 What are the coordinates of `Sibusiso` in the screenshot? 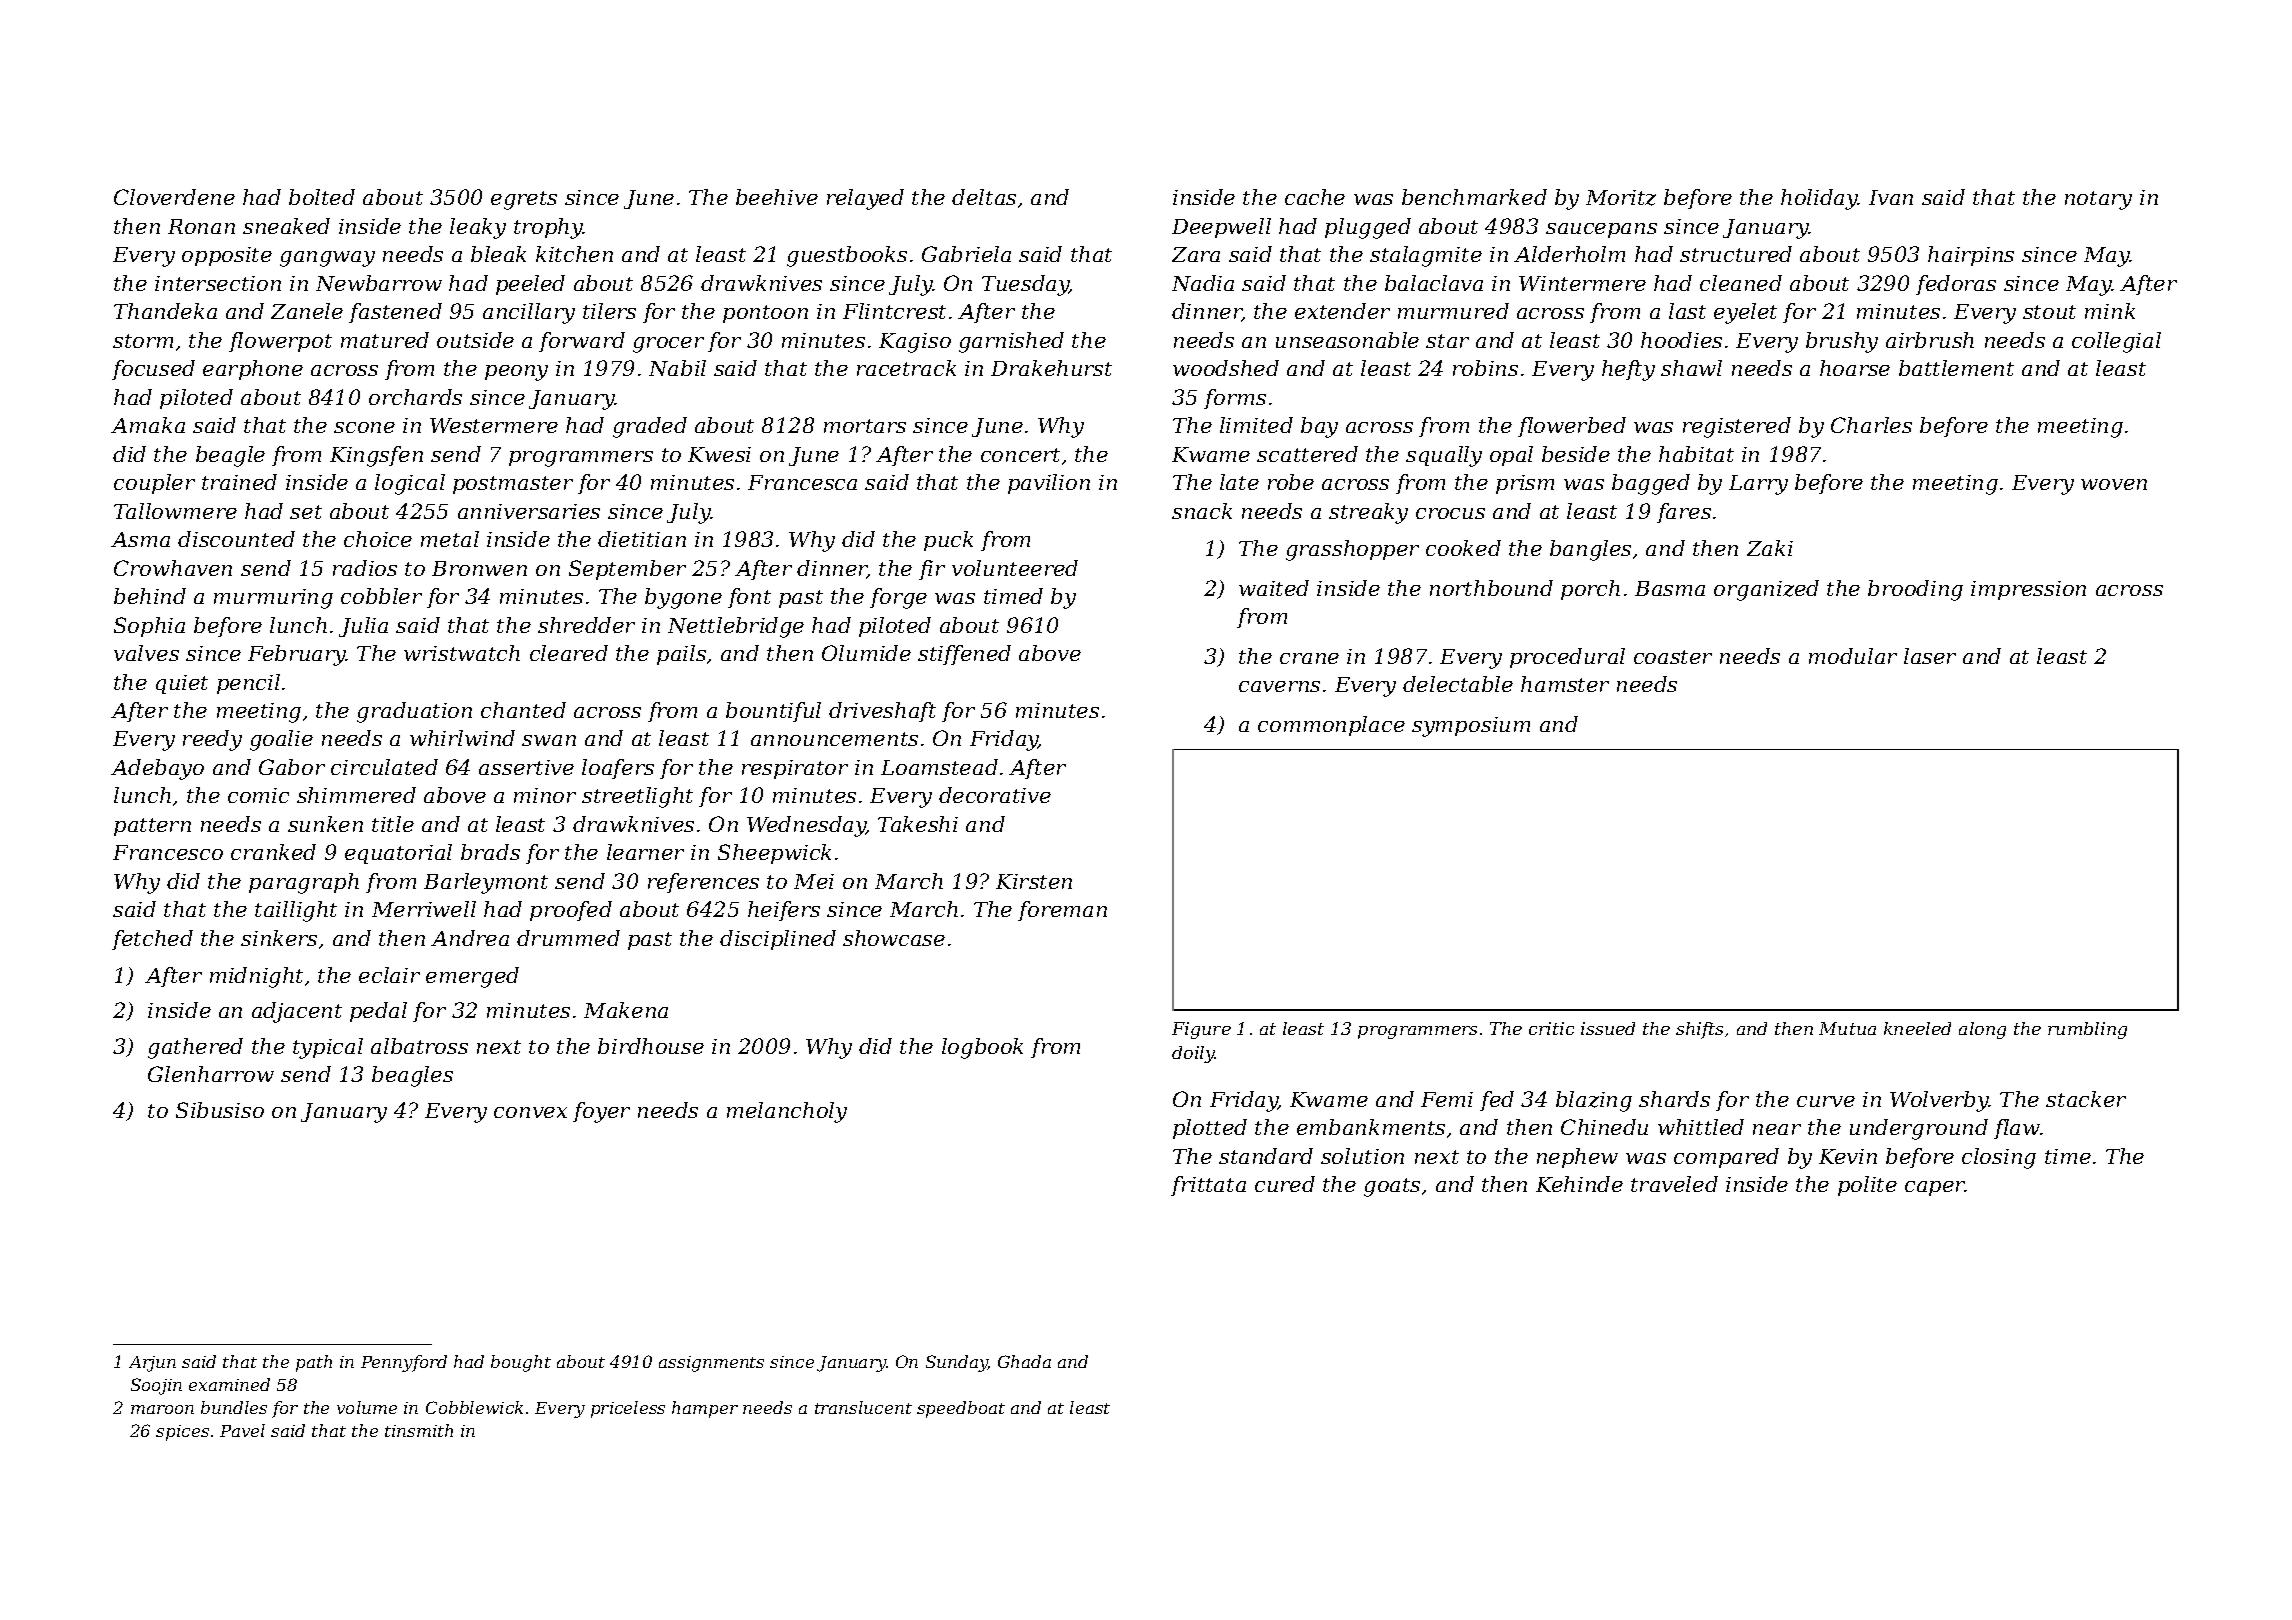 It's located at (220, 1110).
